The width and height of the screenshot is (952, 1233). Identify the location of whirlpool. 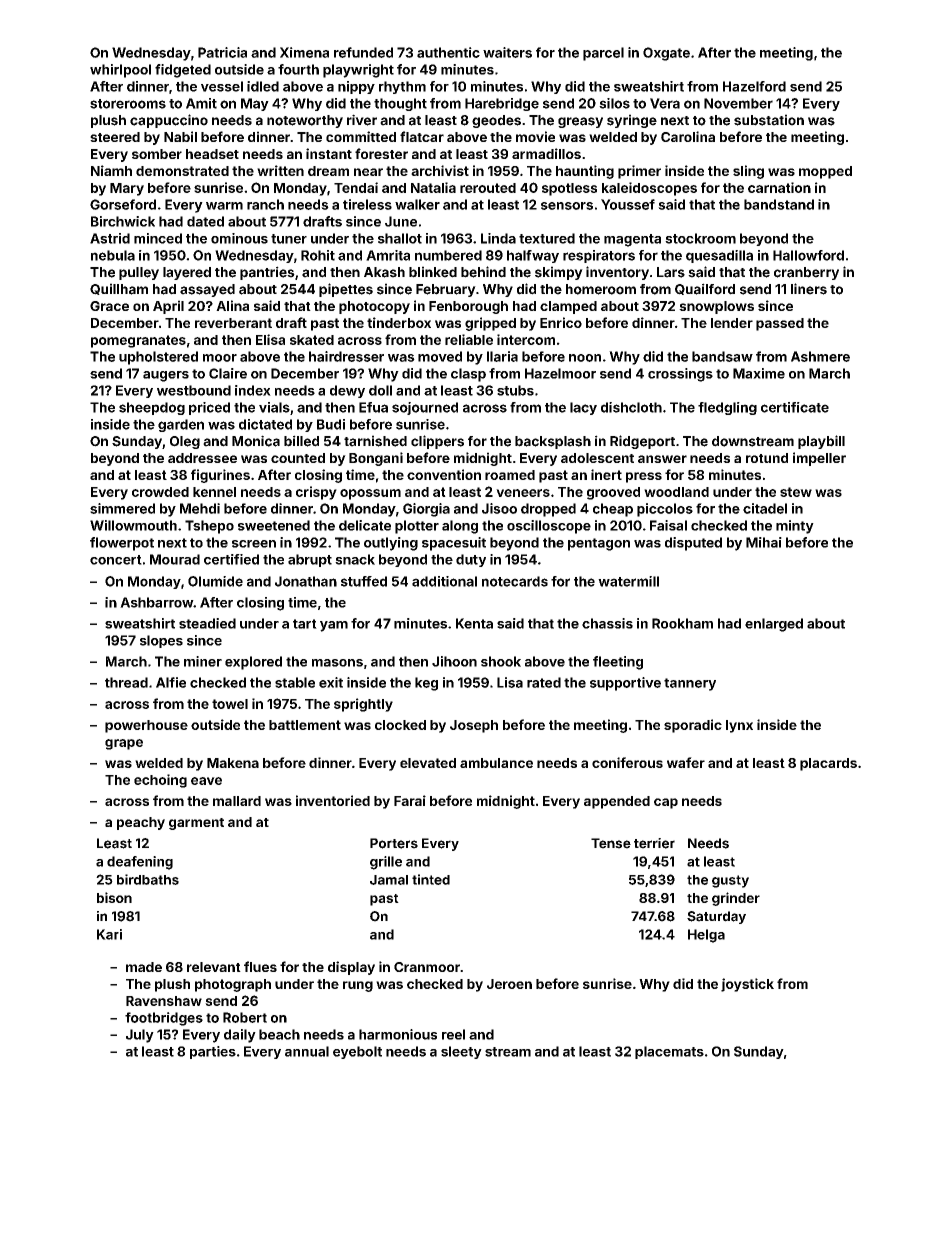
(120, 71).
